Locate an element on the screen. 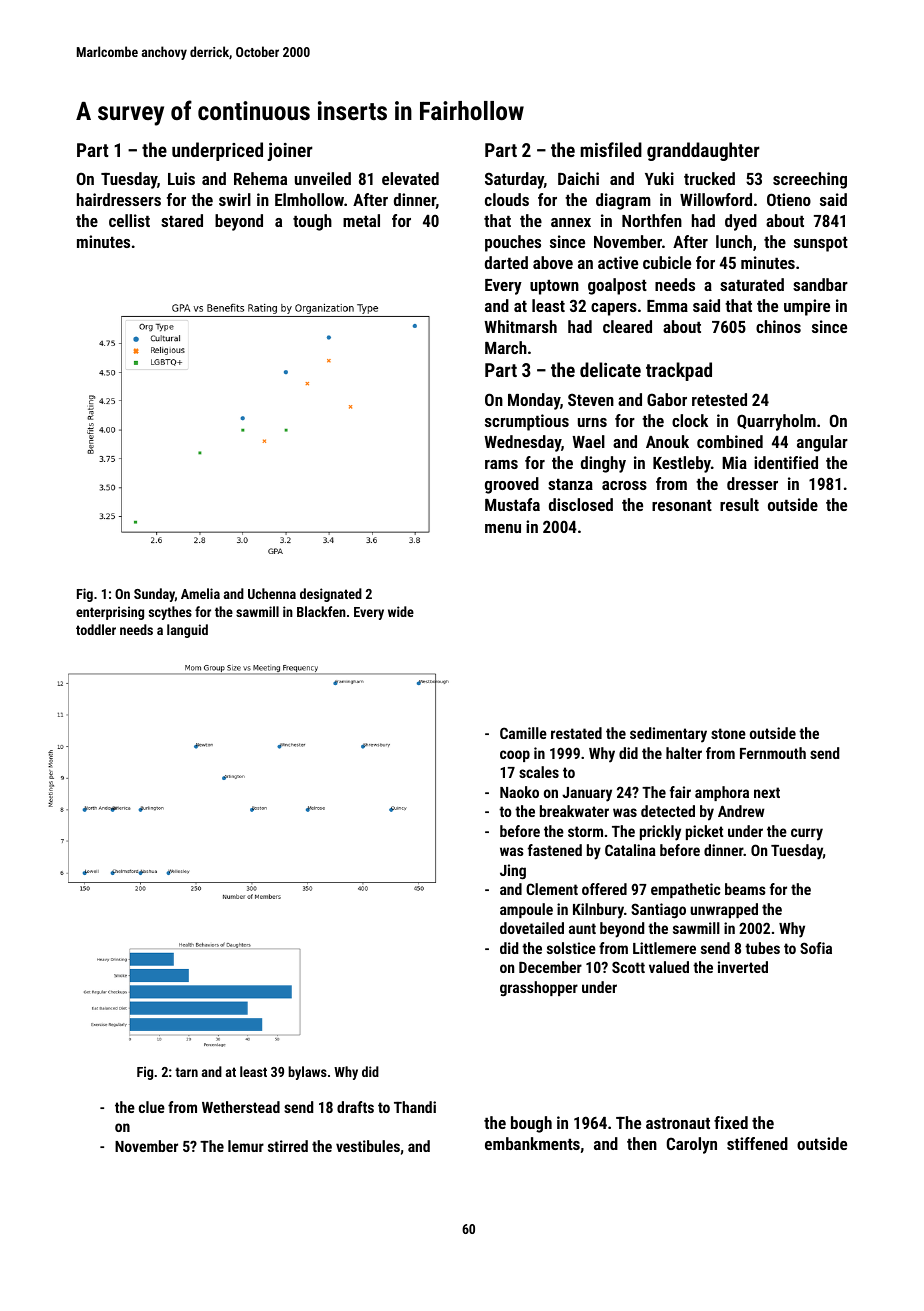  chinos is located at coordinates (778, 326).
